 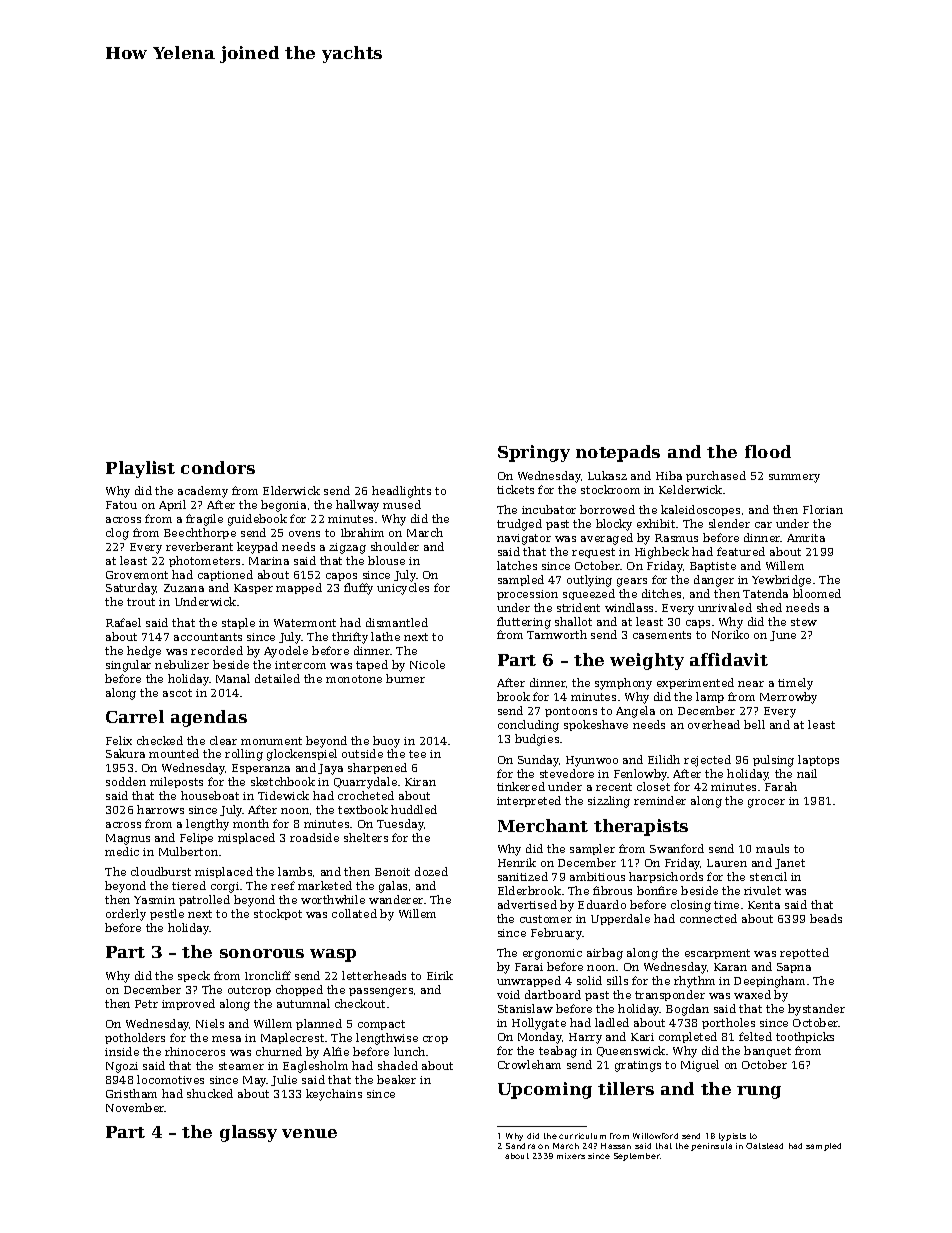 What do you see at coordinates (618, 453) in the page?
I see `notepads` at bounding box center [618, 453].
